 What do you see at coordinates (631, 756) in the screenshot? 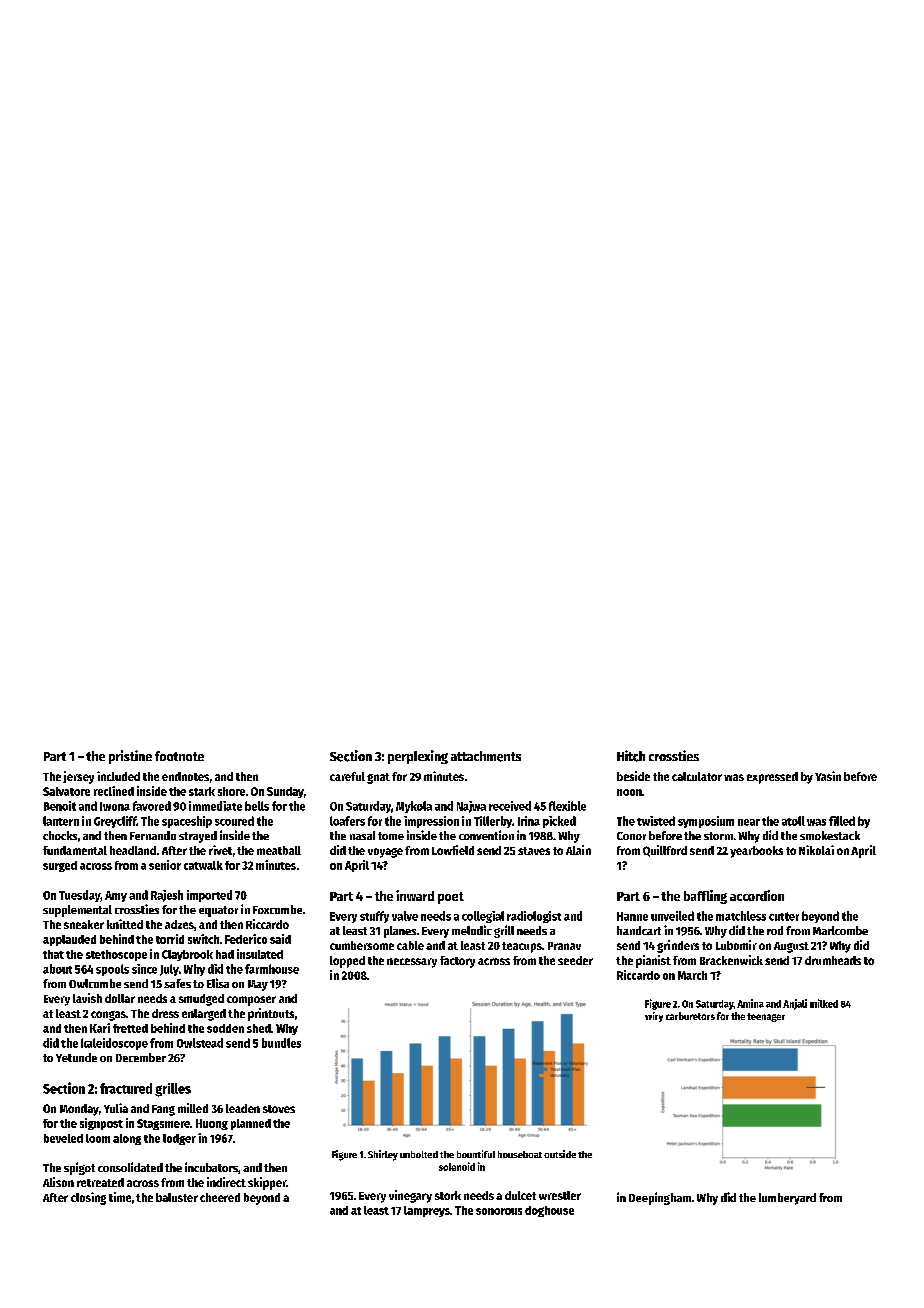
I see `Hitch` at bounding box center [631, 756].
